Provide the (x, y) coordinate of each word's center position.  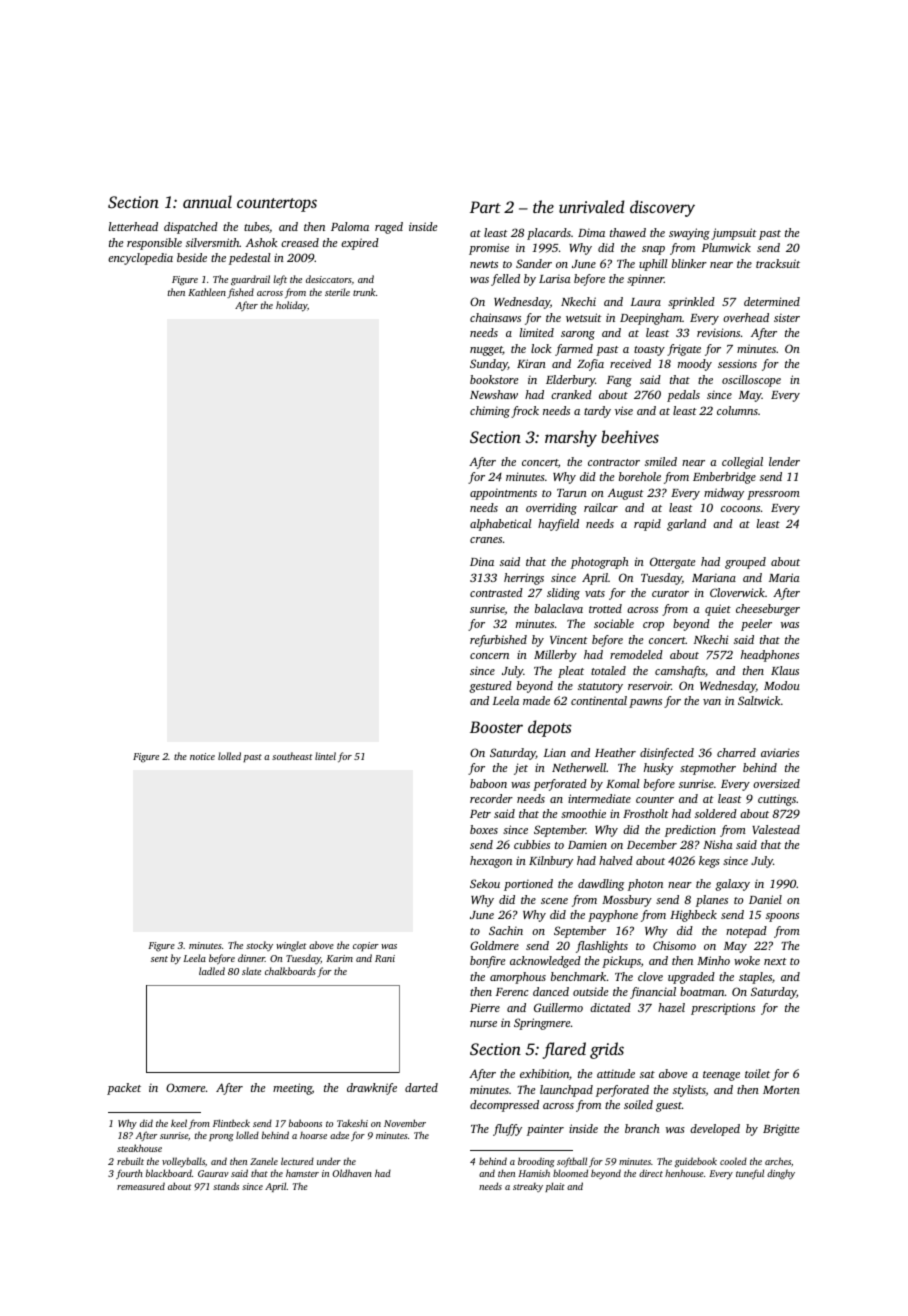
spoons (782, 917)
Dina (482, 561)
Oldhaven (352, 1173)
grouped (745, 563)
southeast (292, 756)
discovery (662, 208)
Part (485, 207)
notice (202, 756)
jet (521, 769)
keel (179, 1123)
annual (207, 201)
